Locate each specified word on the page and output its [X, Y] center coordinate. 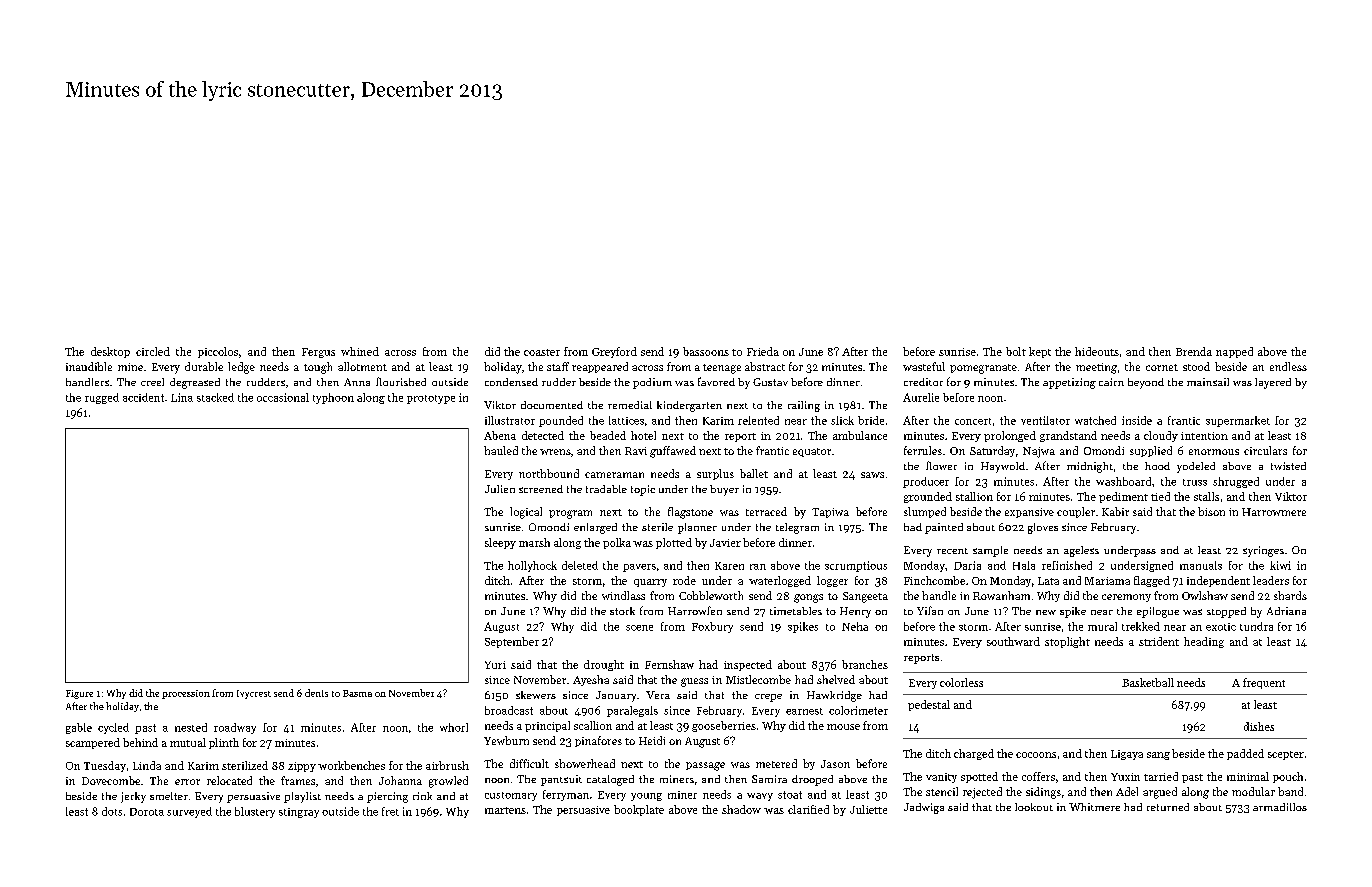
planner [697, 528]
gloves [1043, 528]
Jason [835, 764]
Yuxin [1125, 777]
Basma [357, 693]
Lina [182, 397]
